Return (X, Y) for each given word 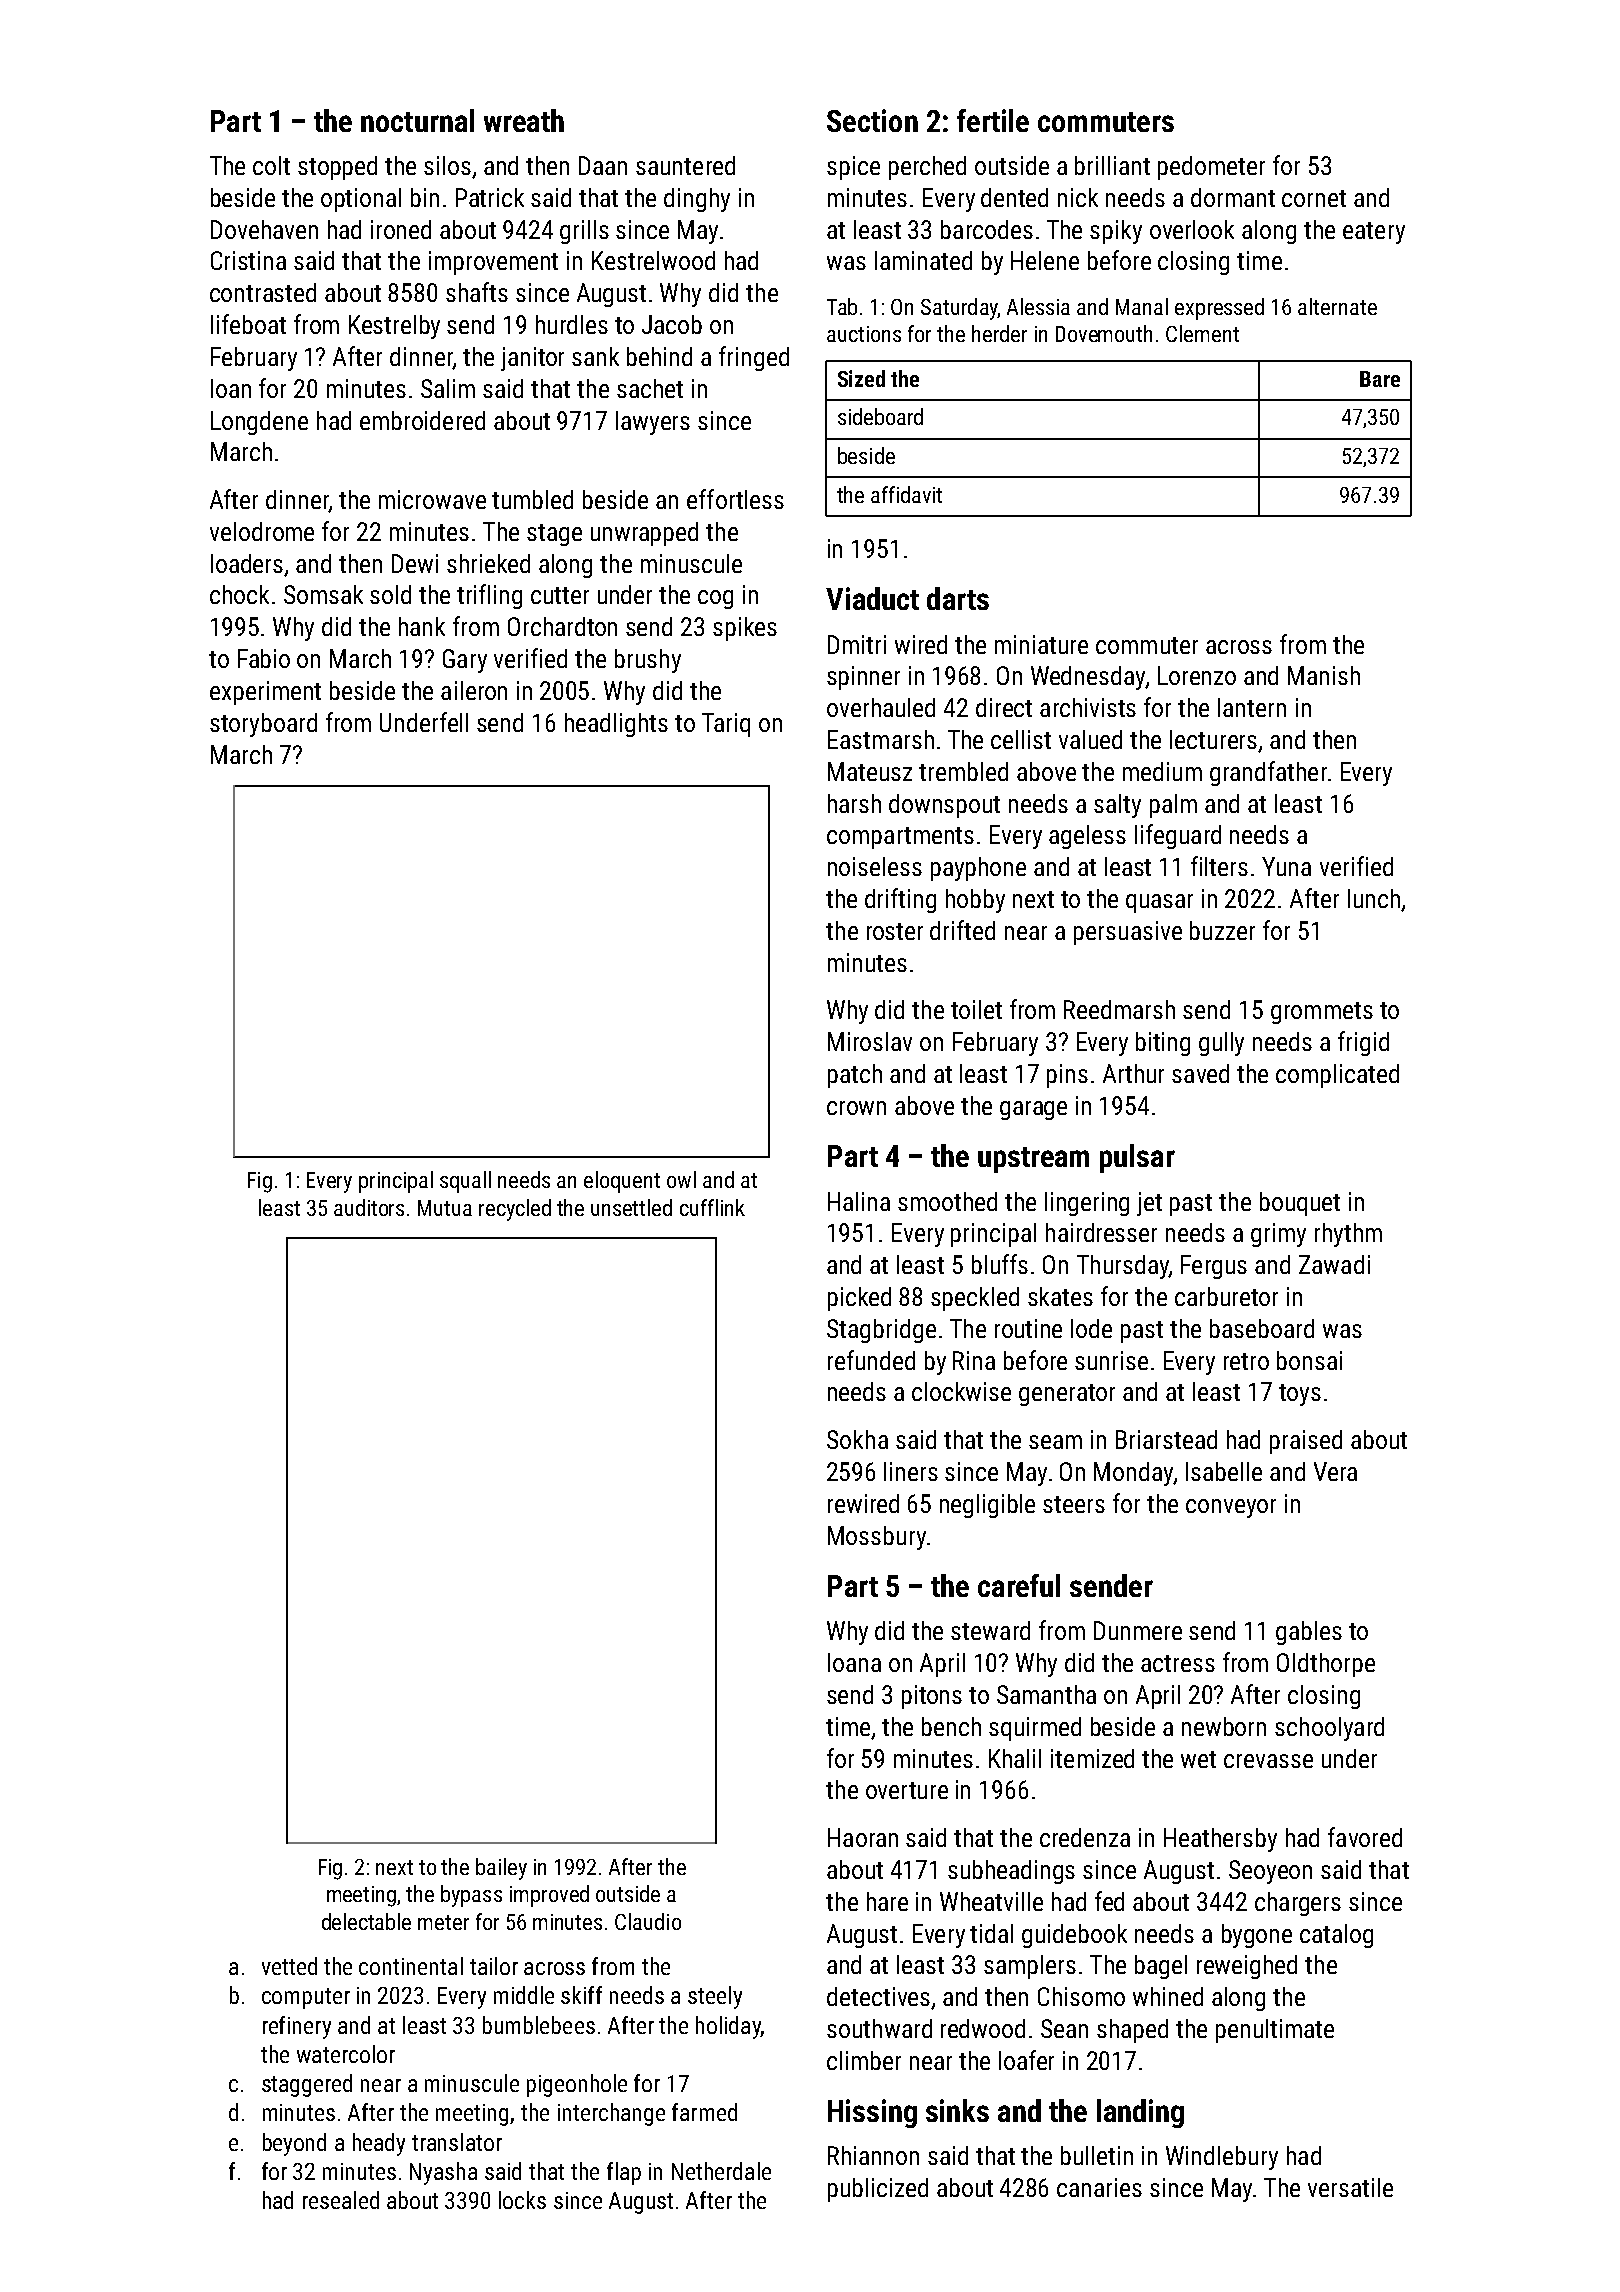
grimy (1278, 1235)
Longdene (259, 423)
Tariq (726, 725)
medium (1162, 771)
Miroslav (870, 1041)
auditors (369, 1207)
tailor (494, 1966)
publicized (878, 2190)
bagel (1161, 1967)
